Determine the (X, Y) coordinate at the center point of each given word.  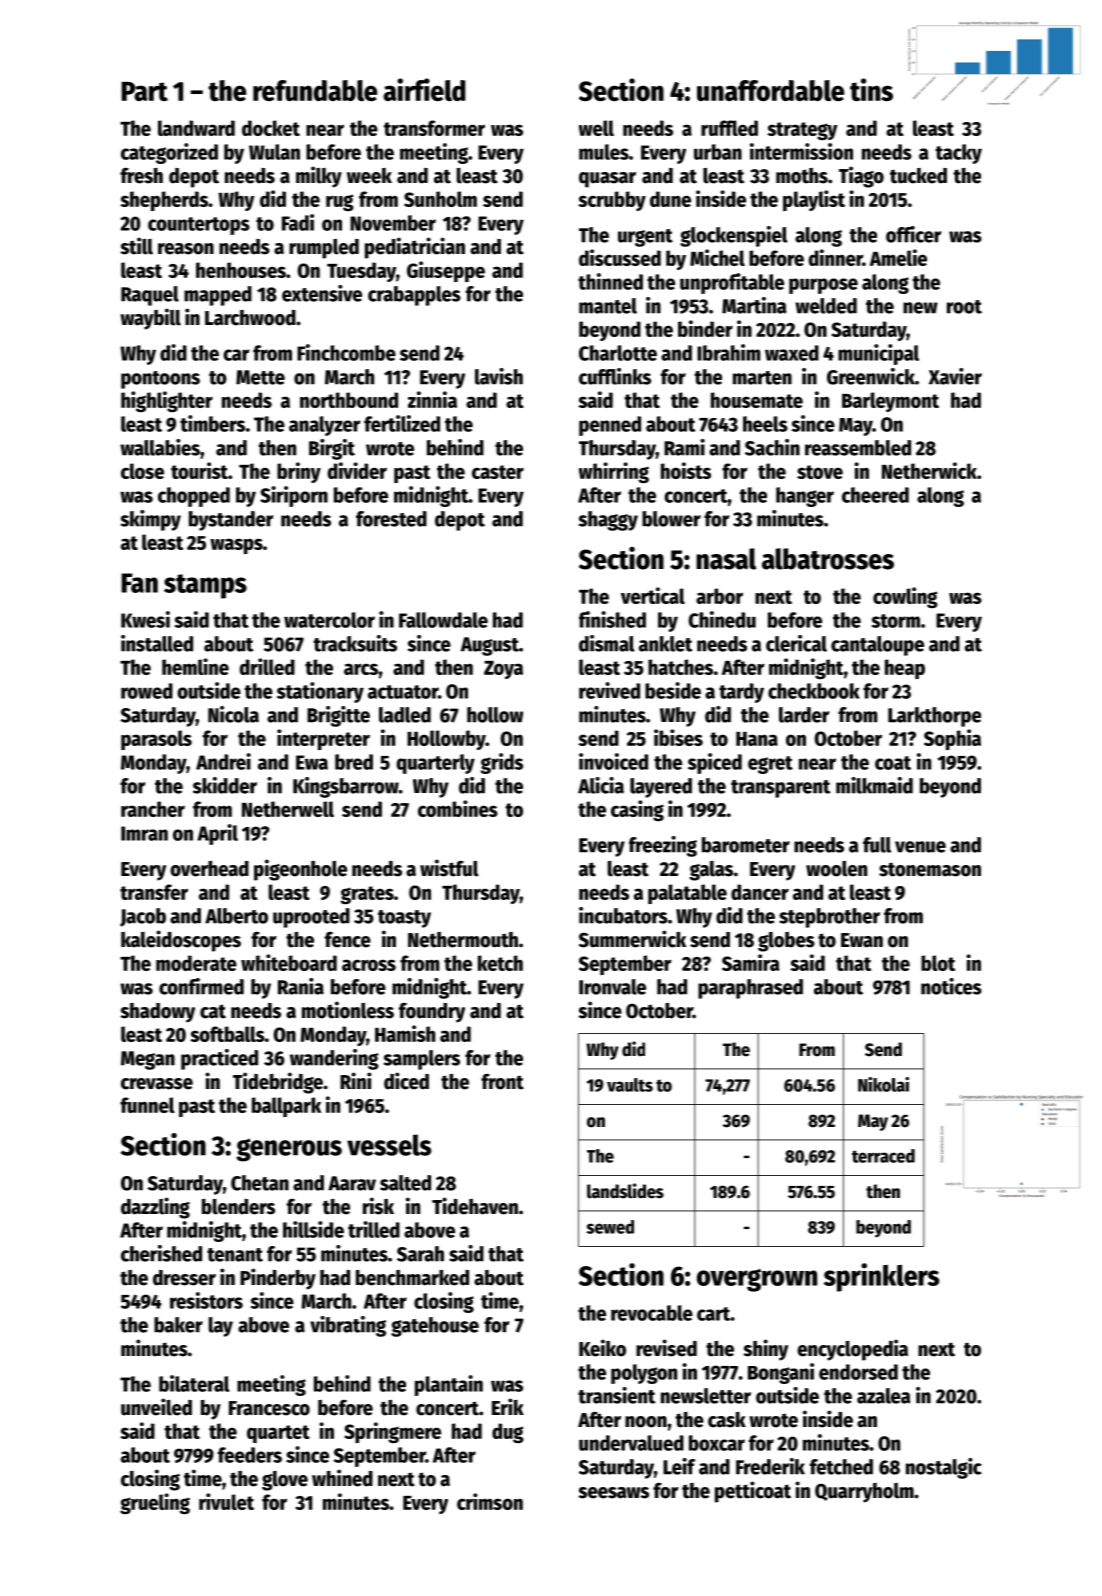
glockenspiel (734, 236)
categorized (169, 153)
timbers (212, 423)
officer (913, 234)
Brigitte (338, 716)
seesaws (613, 1493)
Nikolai (883, 1084)
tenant (235, 1255)
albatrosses (828, 559)
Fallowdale (443, 620)
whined (342, 1478)
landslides (625, 1191)
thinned (610, 281)
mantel (608, 306)
